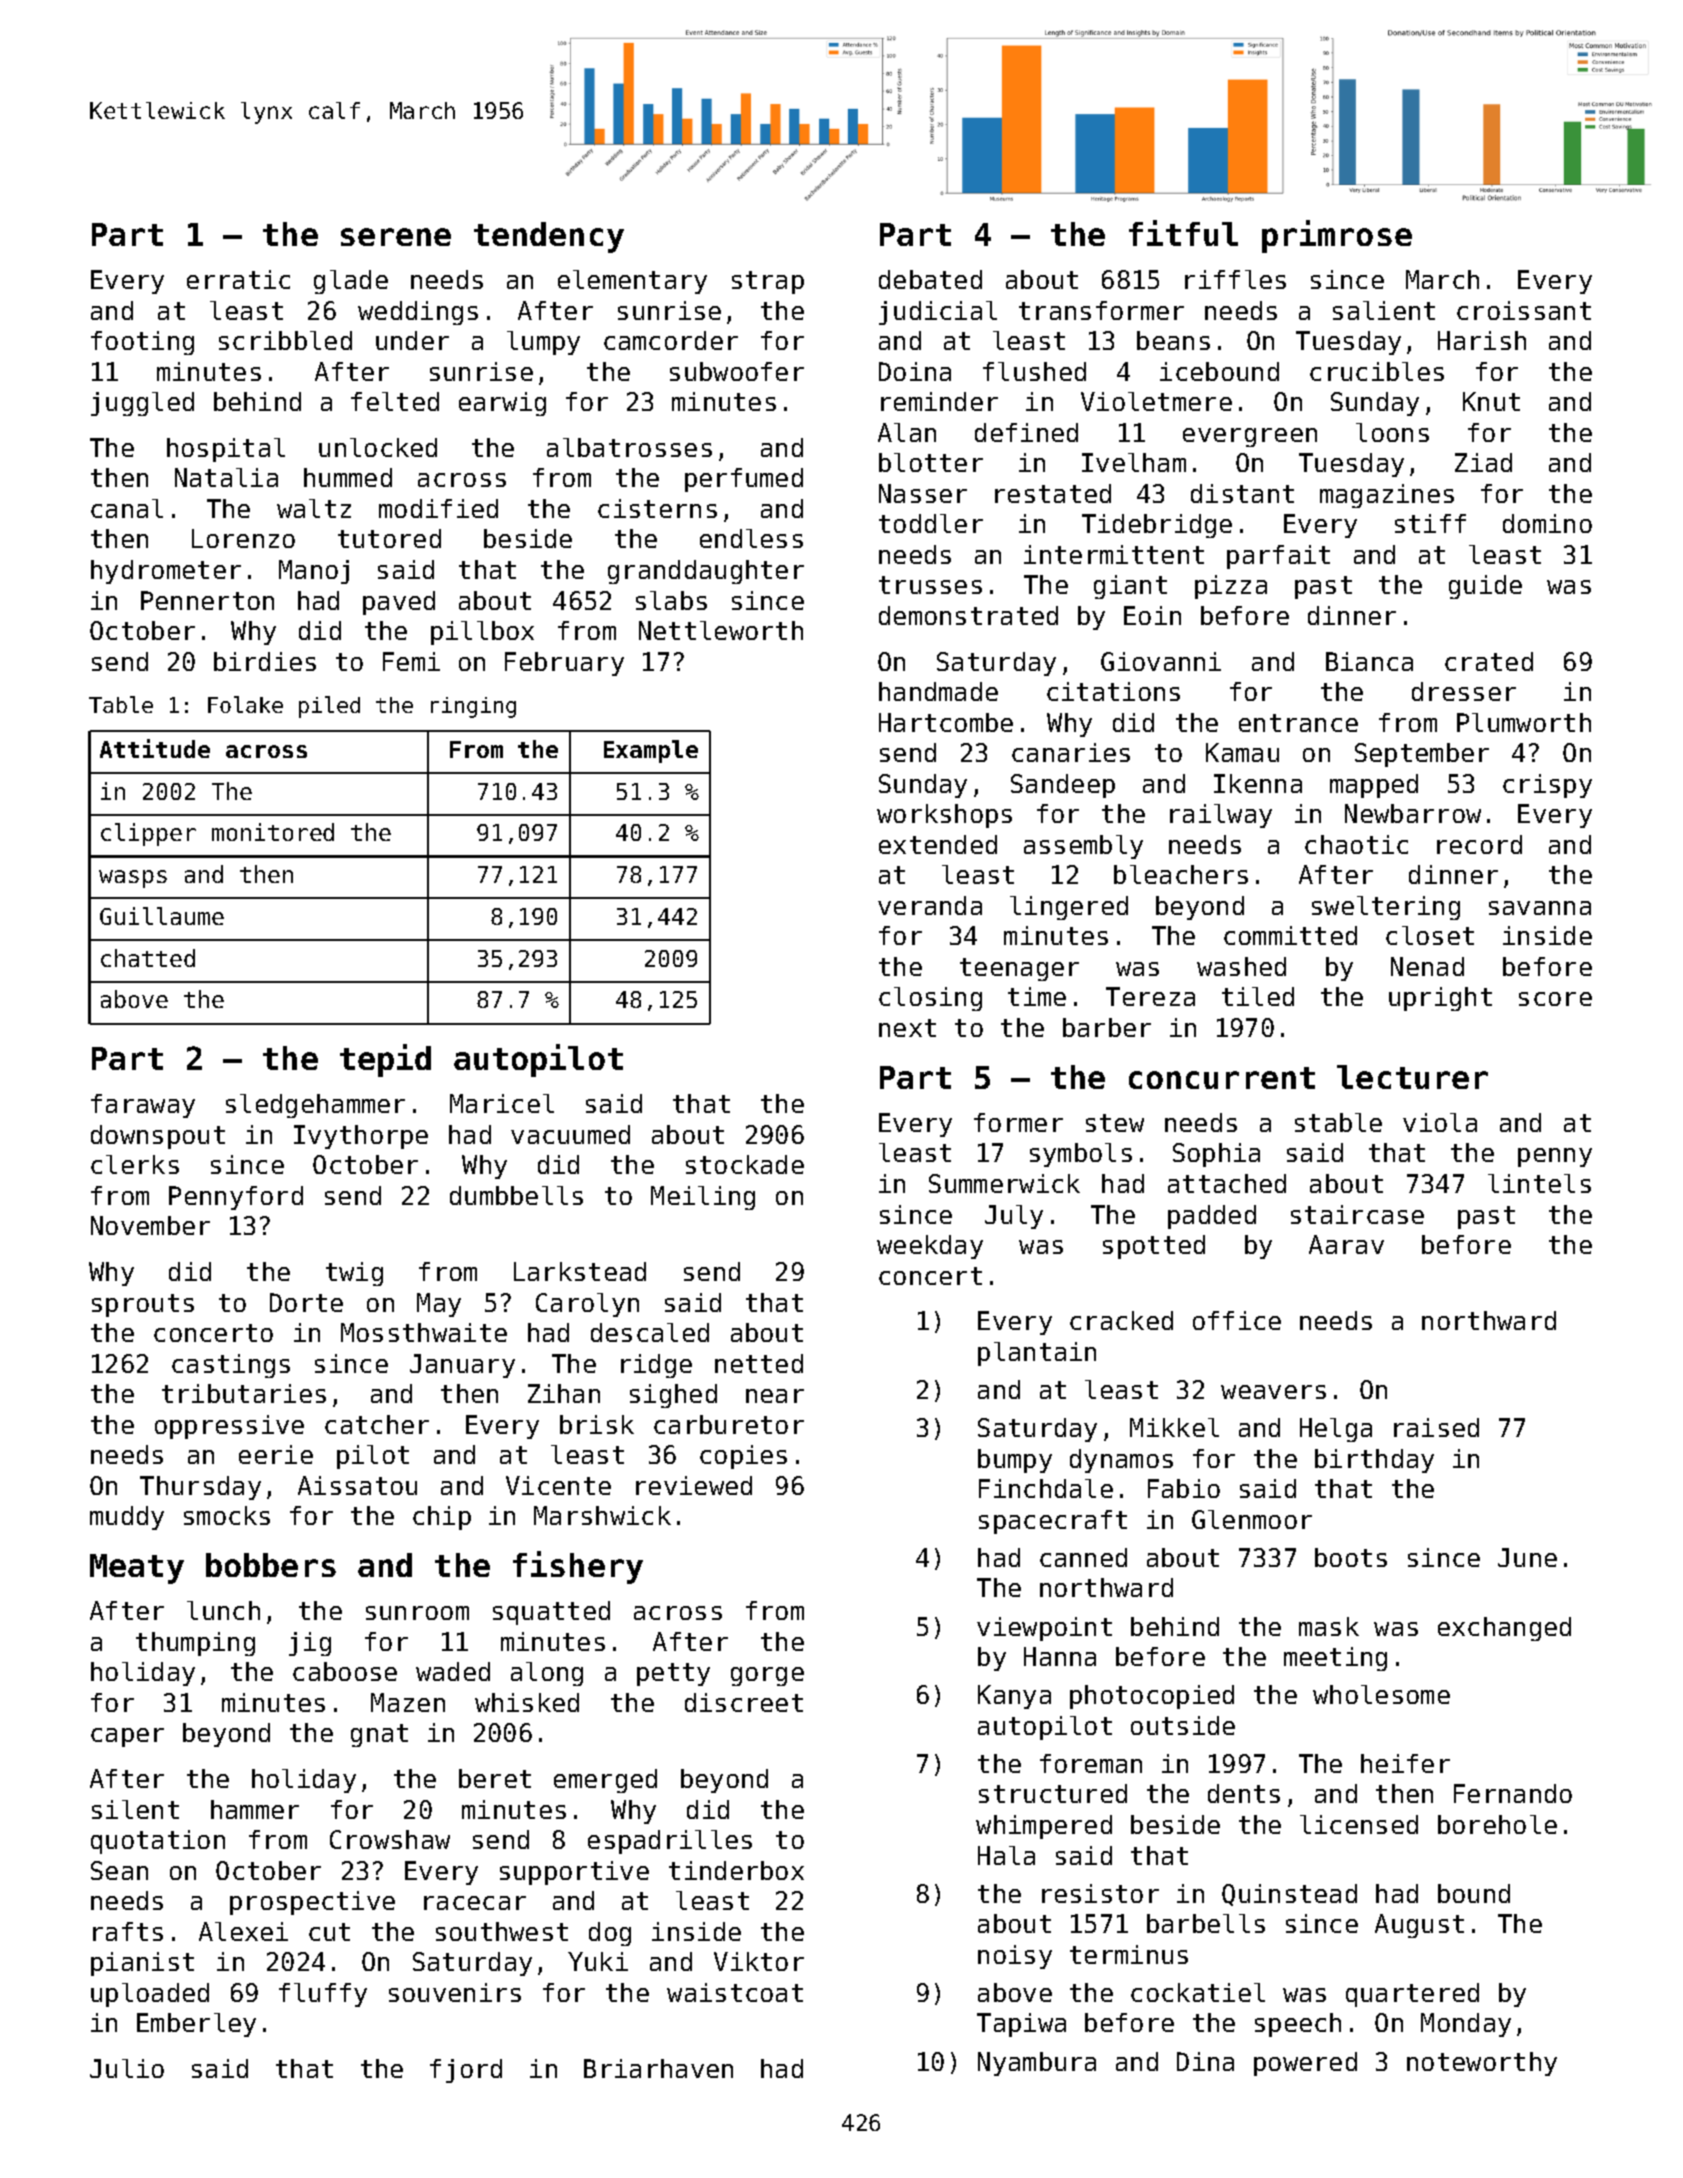 Image resolution: width=1683 pixels, height=2178 pixels. Describe the element at coordinates (549, 237) in the document. I see `tendency` at that location.
